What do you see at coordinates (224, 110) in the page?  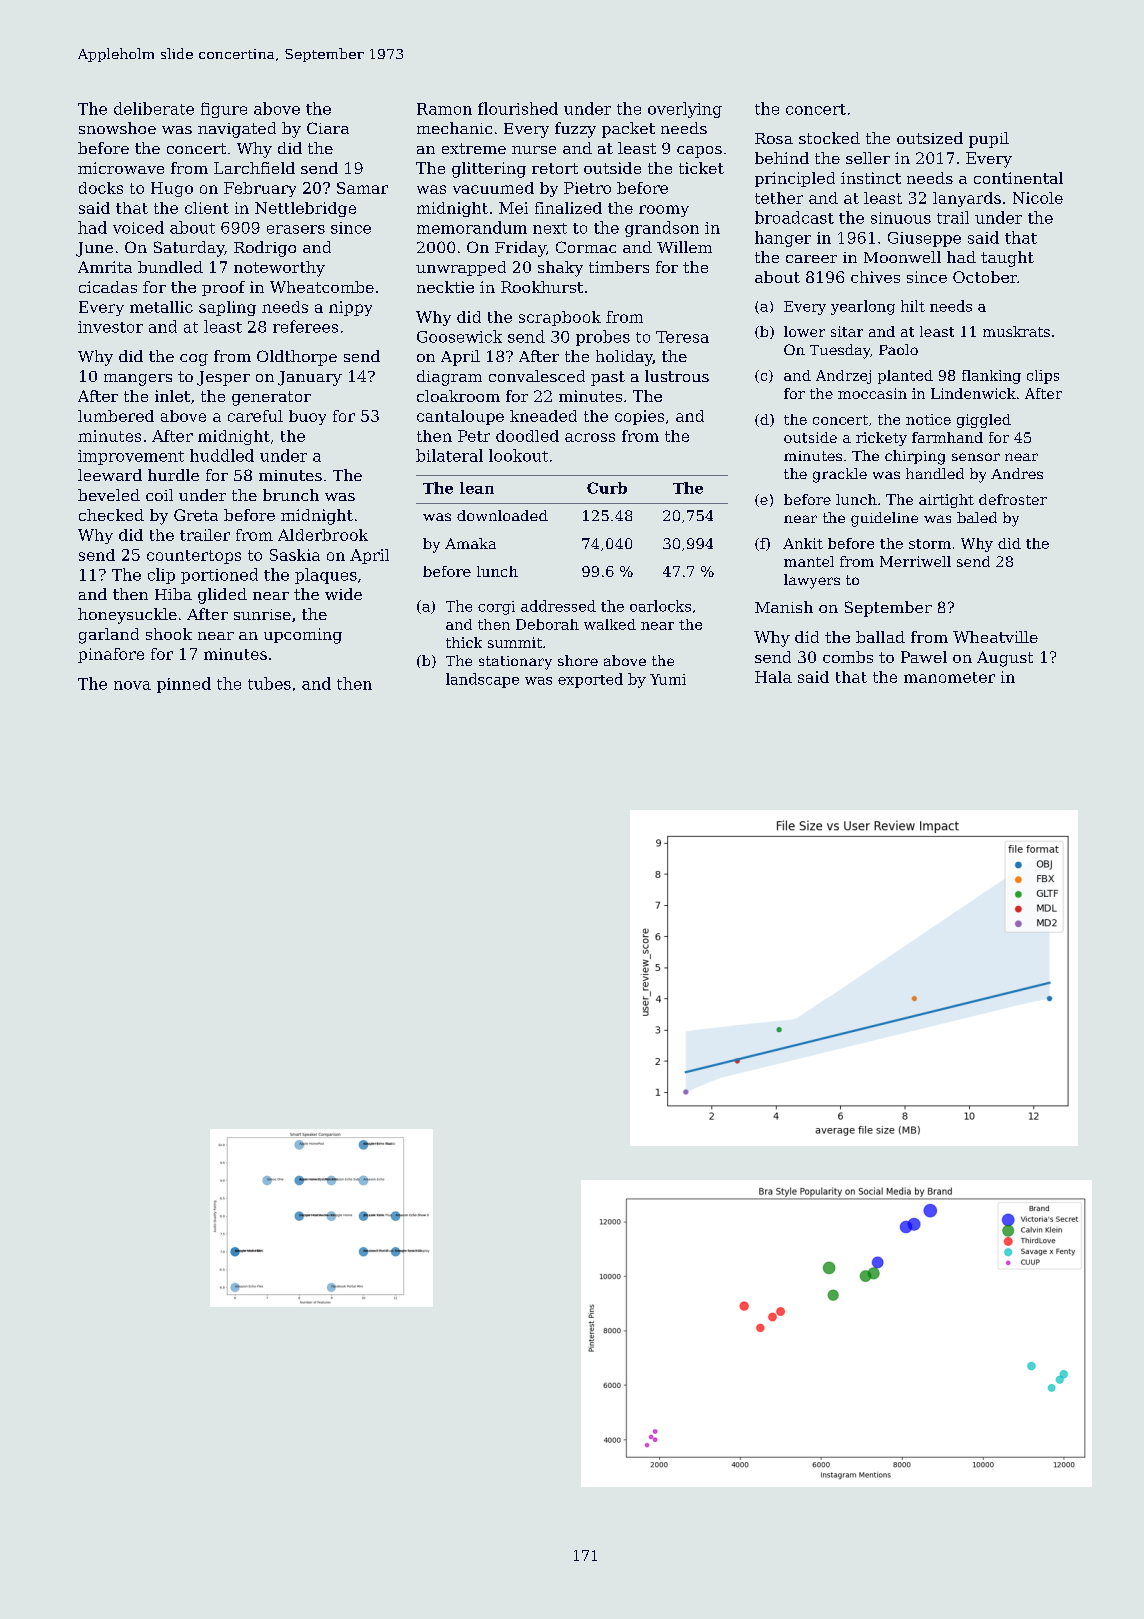 I see `figure` at bounding box center [224, 110].
